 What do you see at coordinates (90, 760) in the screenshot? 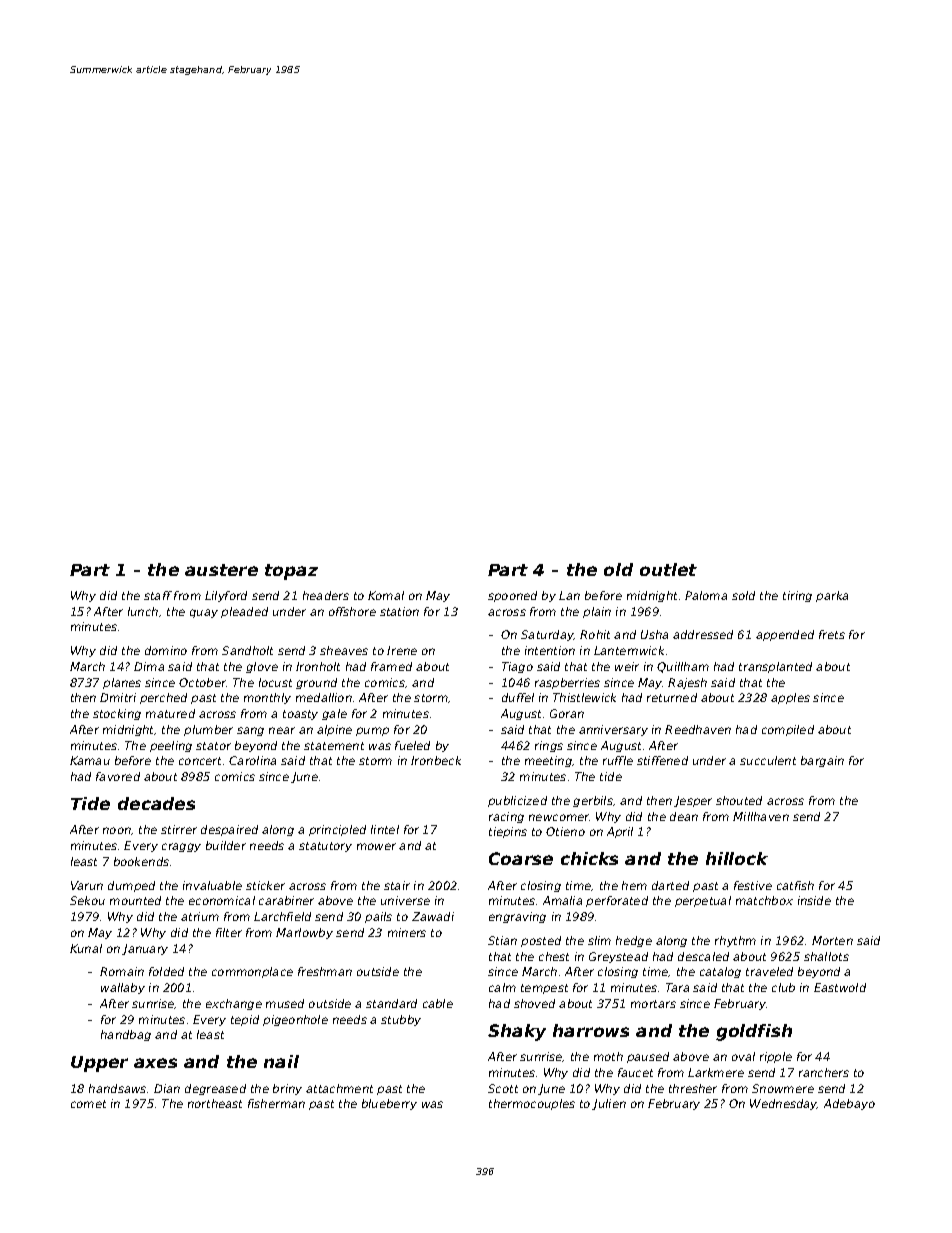
I see `Kamau` at bounding box center [90, 760].
